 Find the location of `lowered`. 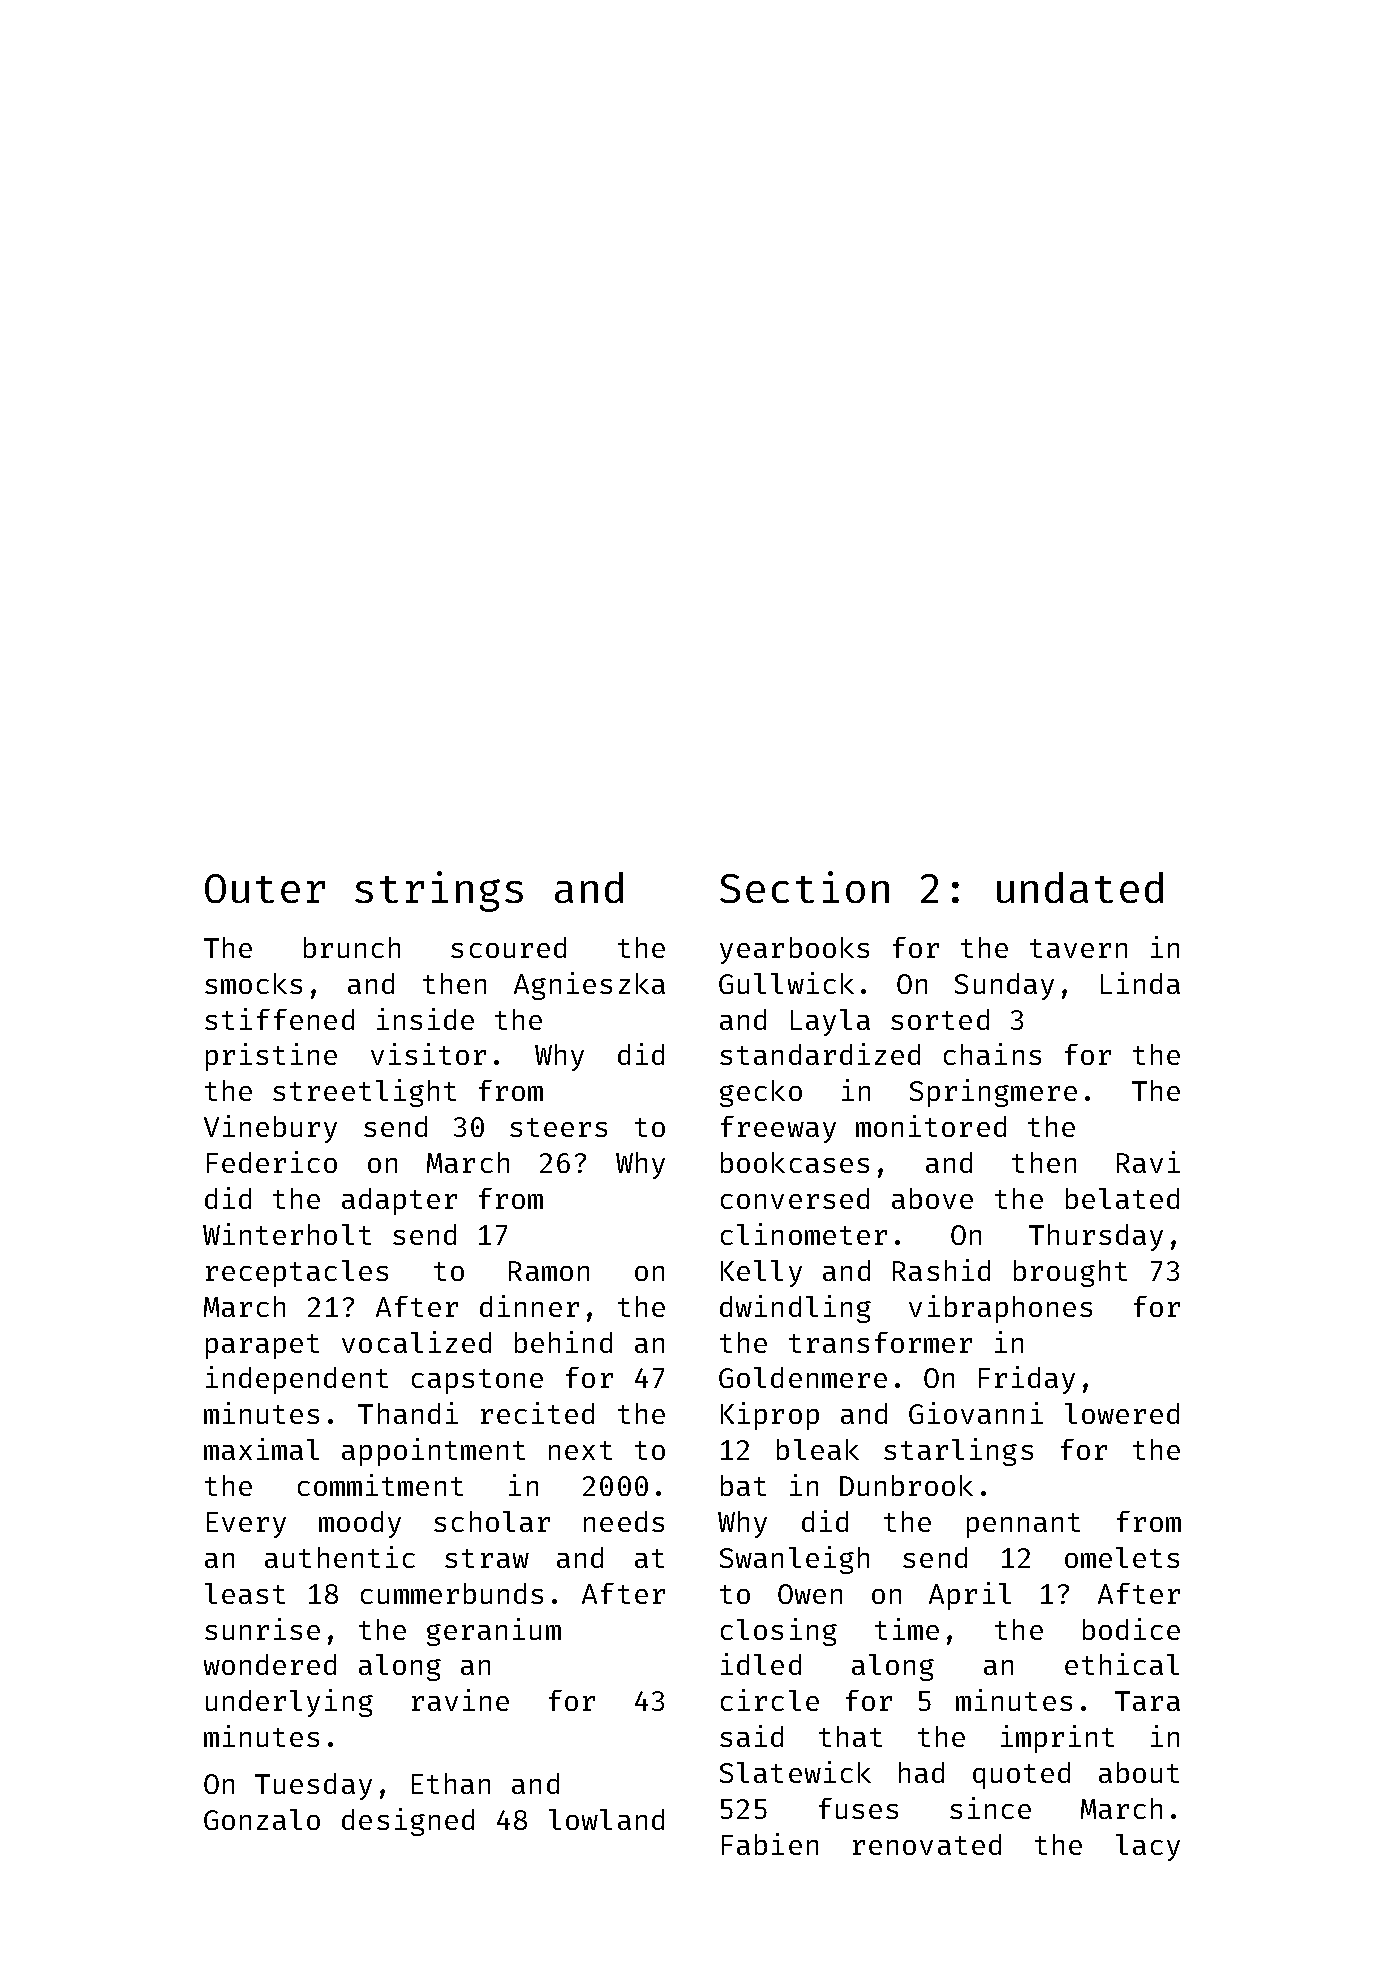

lowered is located at coordinates (1122, 1413).
